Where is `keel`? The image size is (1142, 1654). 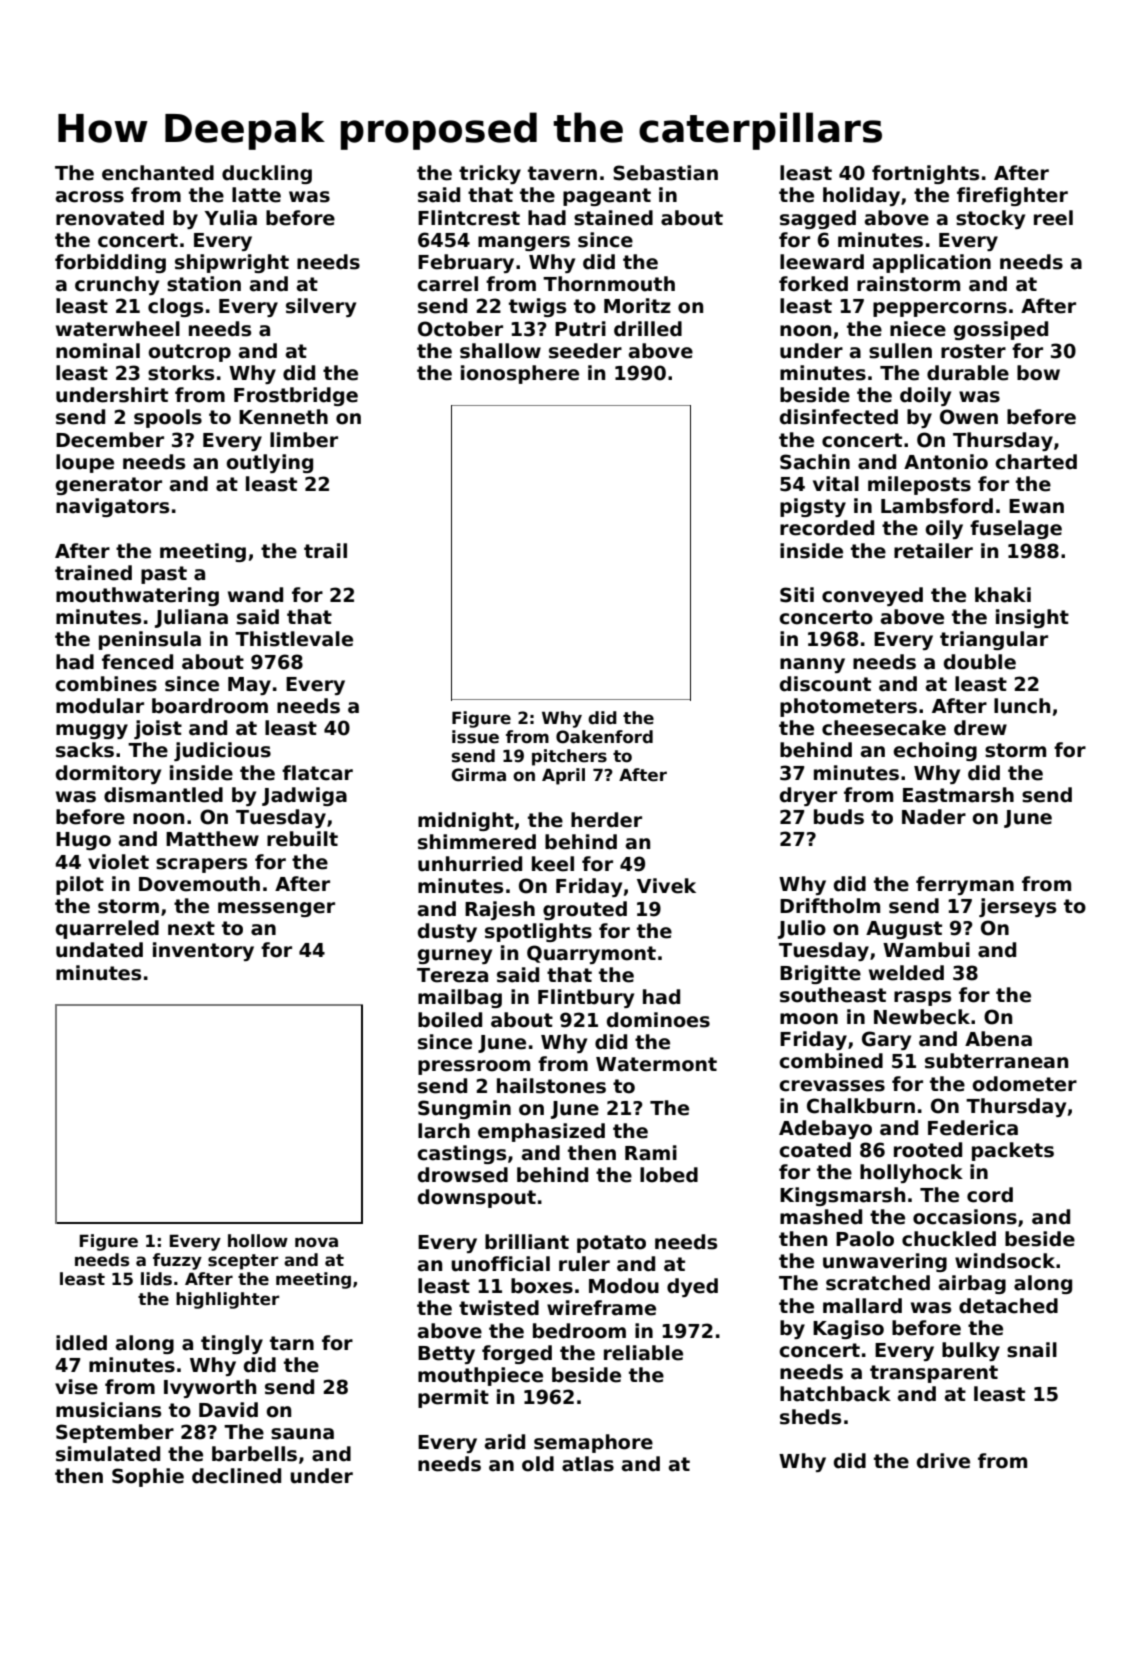 keel is located at coordinates (553, 864).
